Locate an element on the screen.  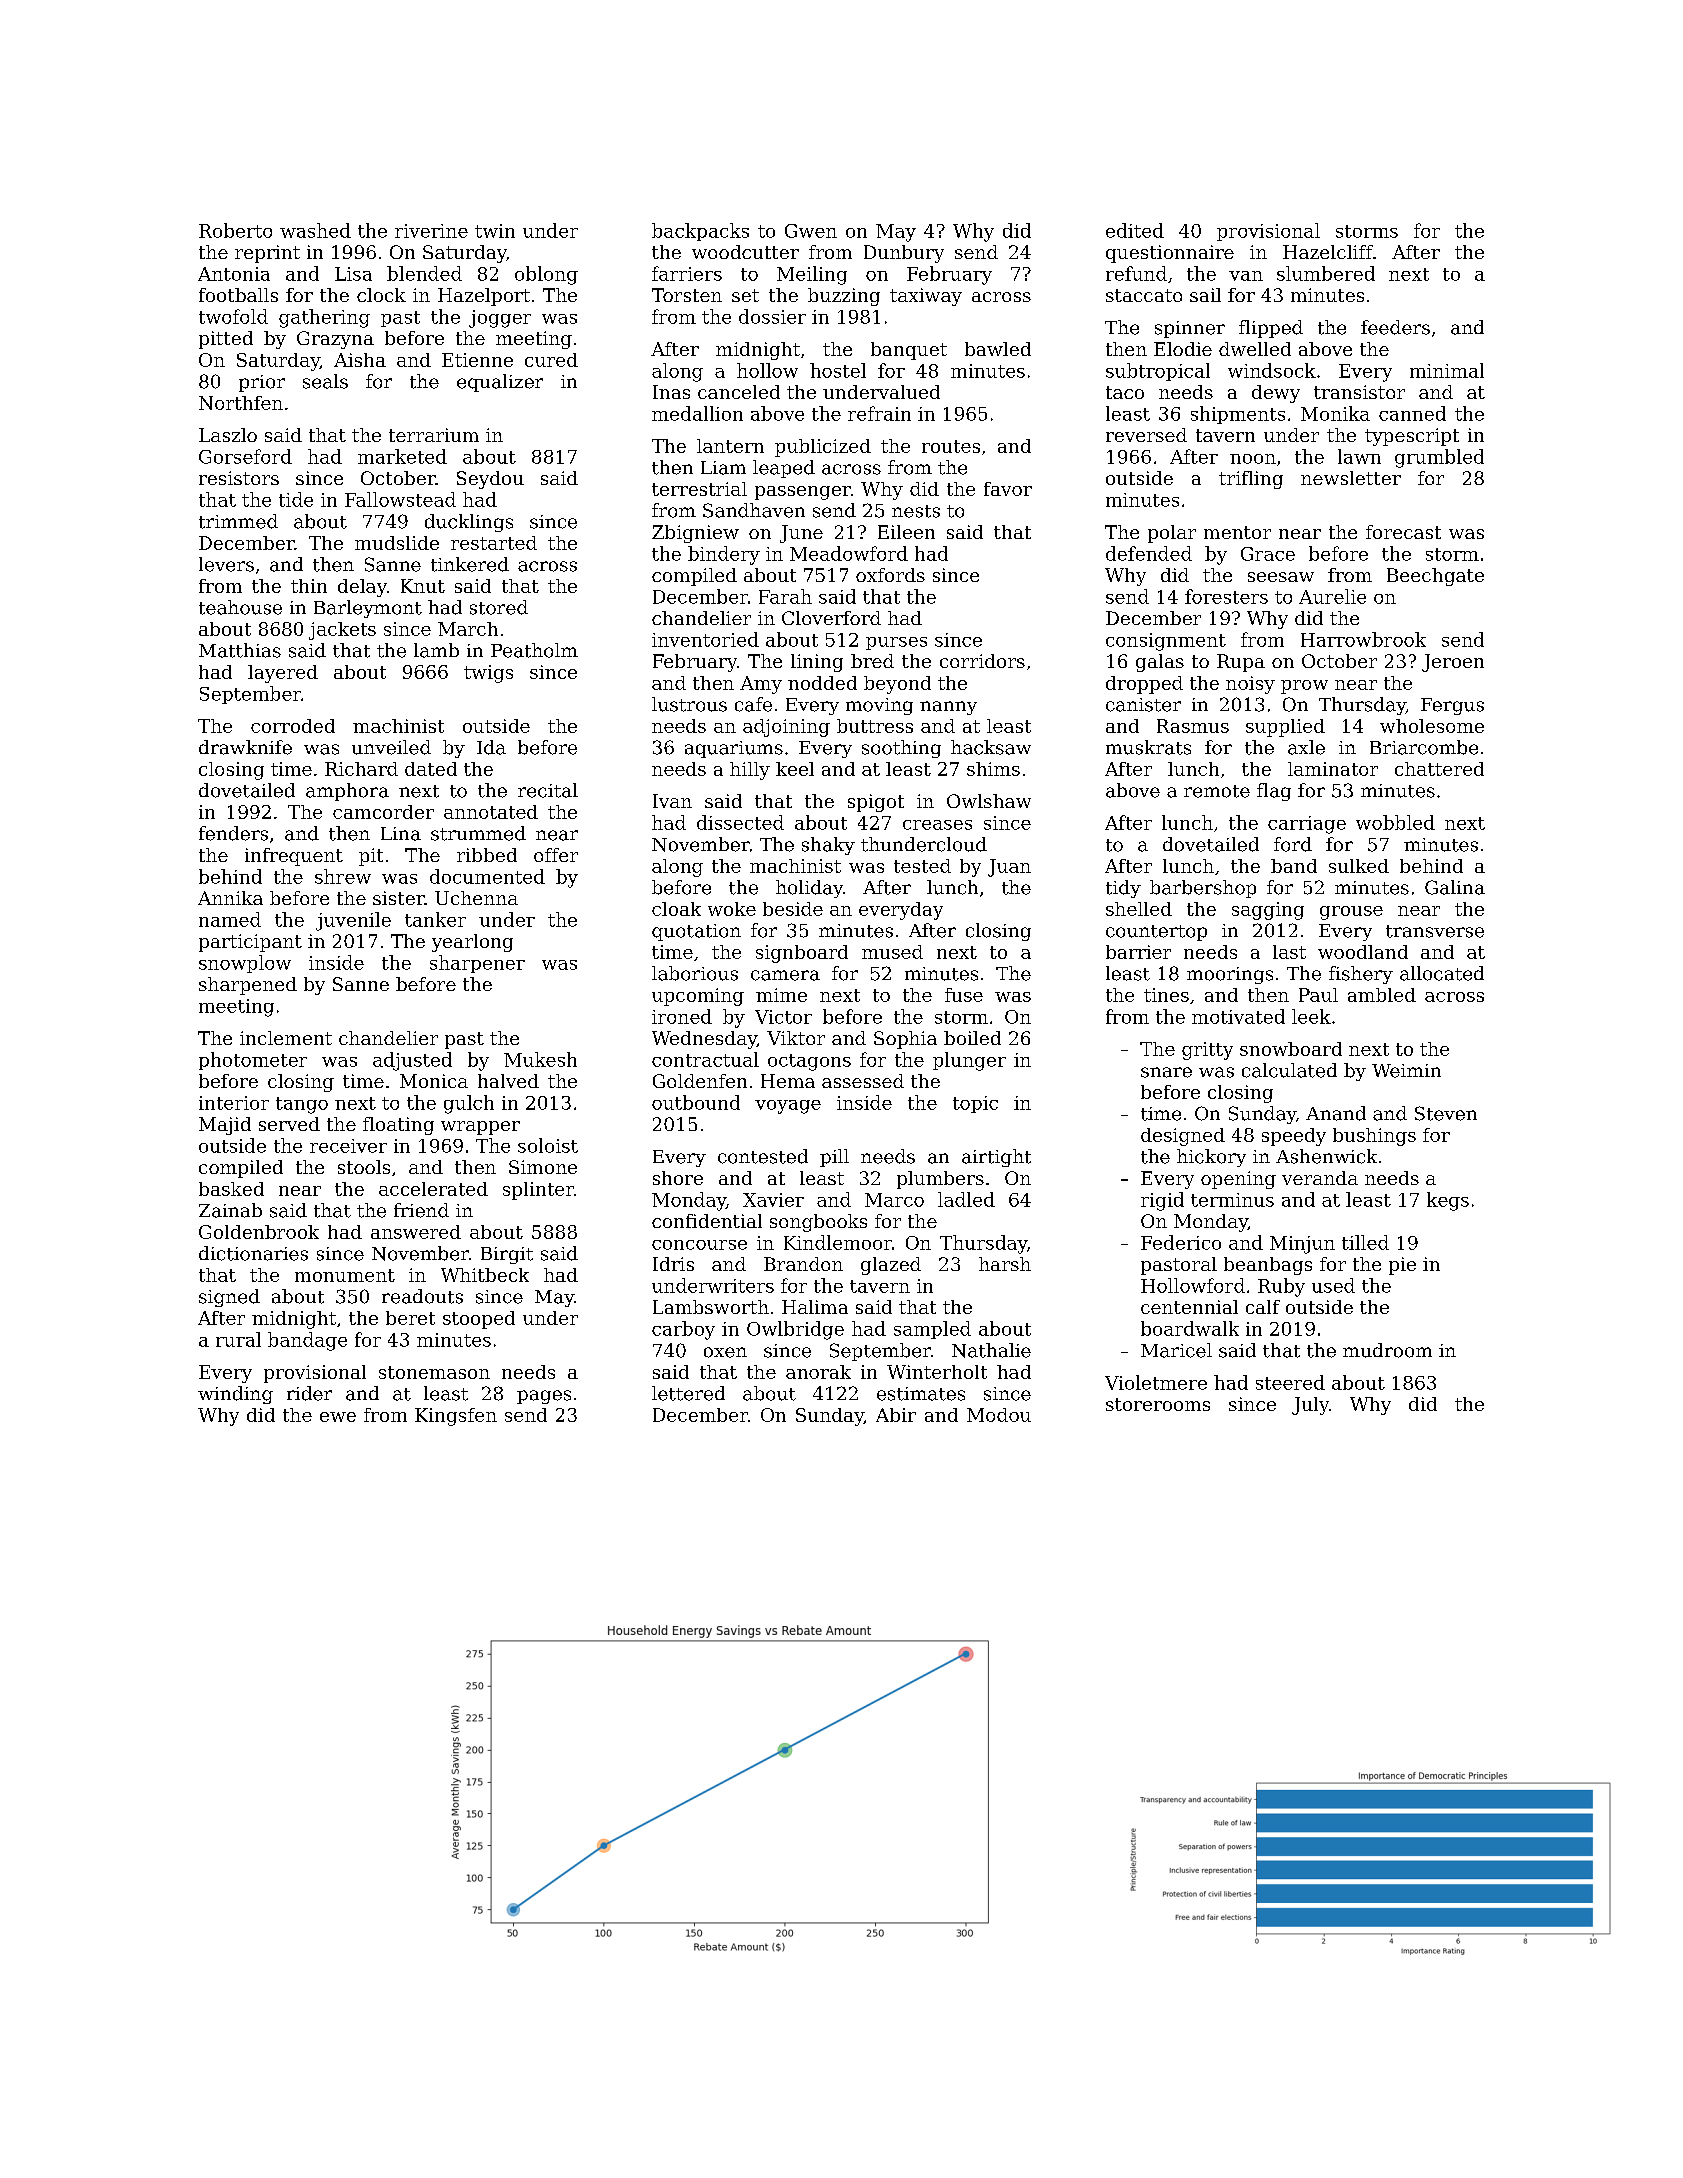
centennial is located at coordinates (1189, 1307).
